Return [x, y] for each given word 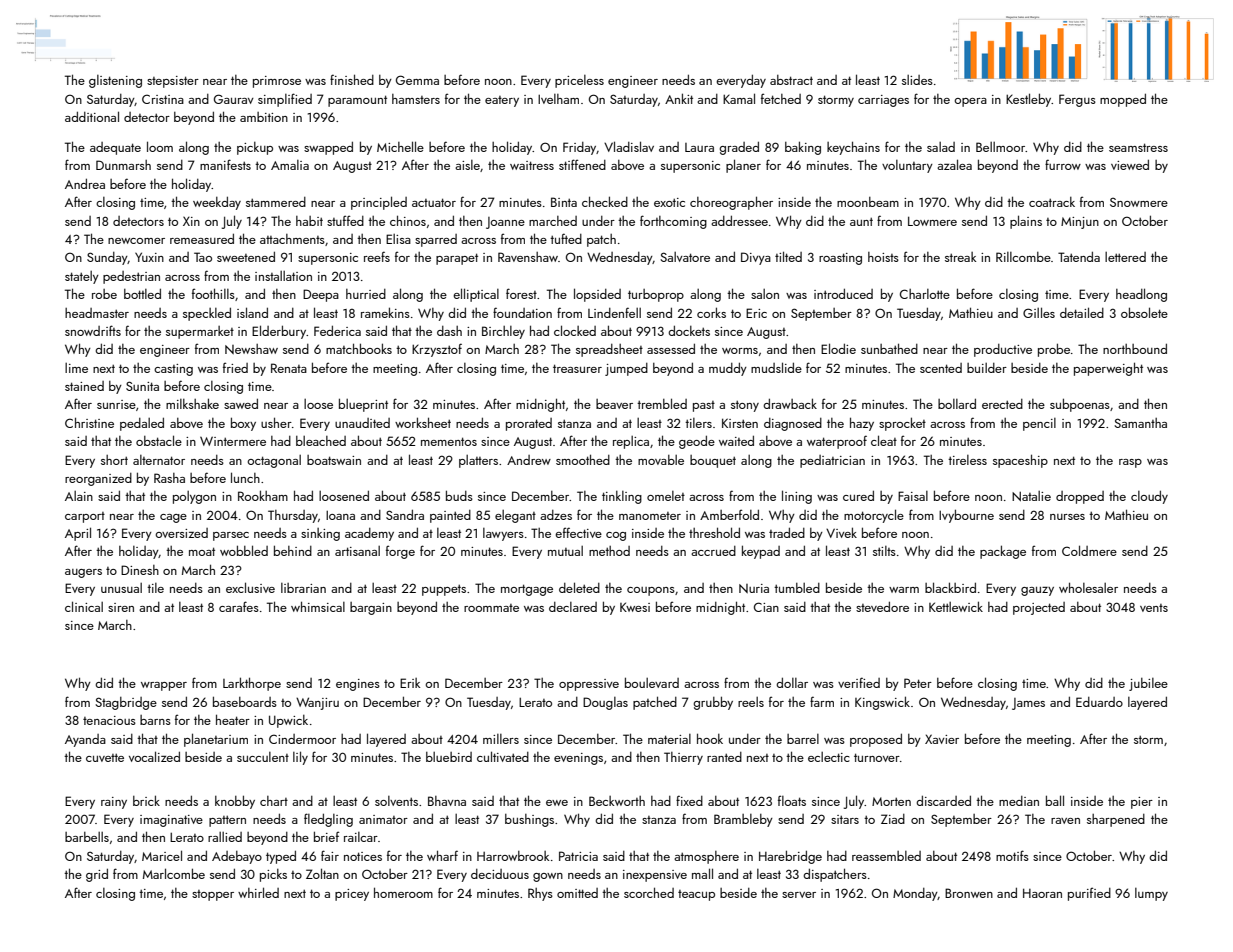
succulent [263, 757]
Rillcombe [1023, 257]
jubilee [1148, 684]
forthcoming [673, 222]
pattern [227, 821]
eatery [502, 101]
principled [379, 203]
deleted [579, 587]
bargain [371, 608]
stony [745, 406]
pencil [1039, 424]
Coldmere [1089, 550]
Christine [89, 422]
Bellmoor [1000, 147]
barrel [803, 739]
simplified [285, 100]
